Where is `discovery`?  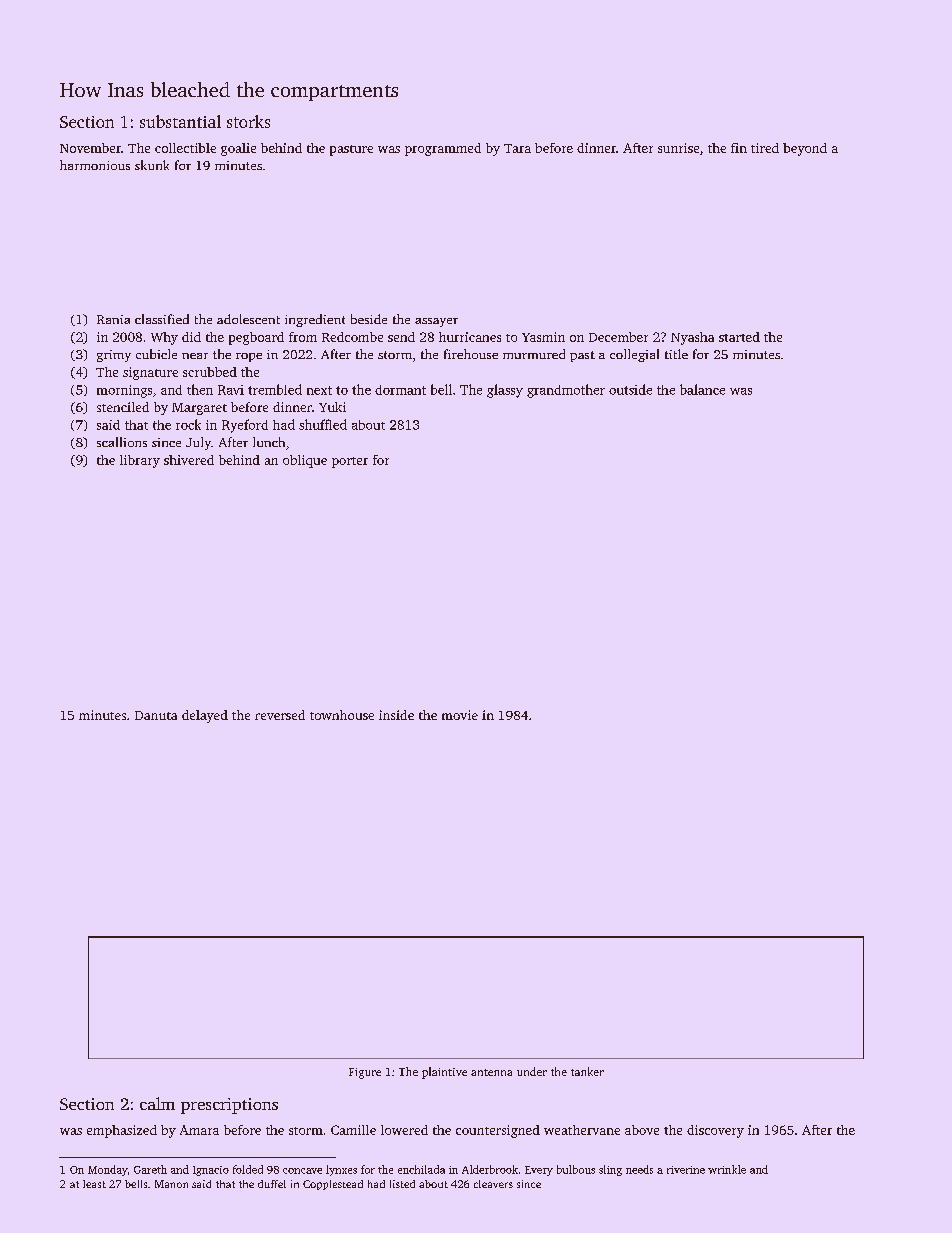
discovery is located at coordinates (715, 1131).
